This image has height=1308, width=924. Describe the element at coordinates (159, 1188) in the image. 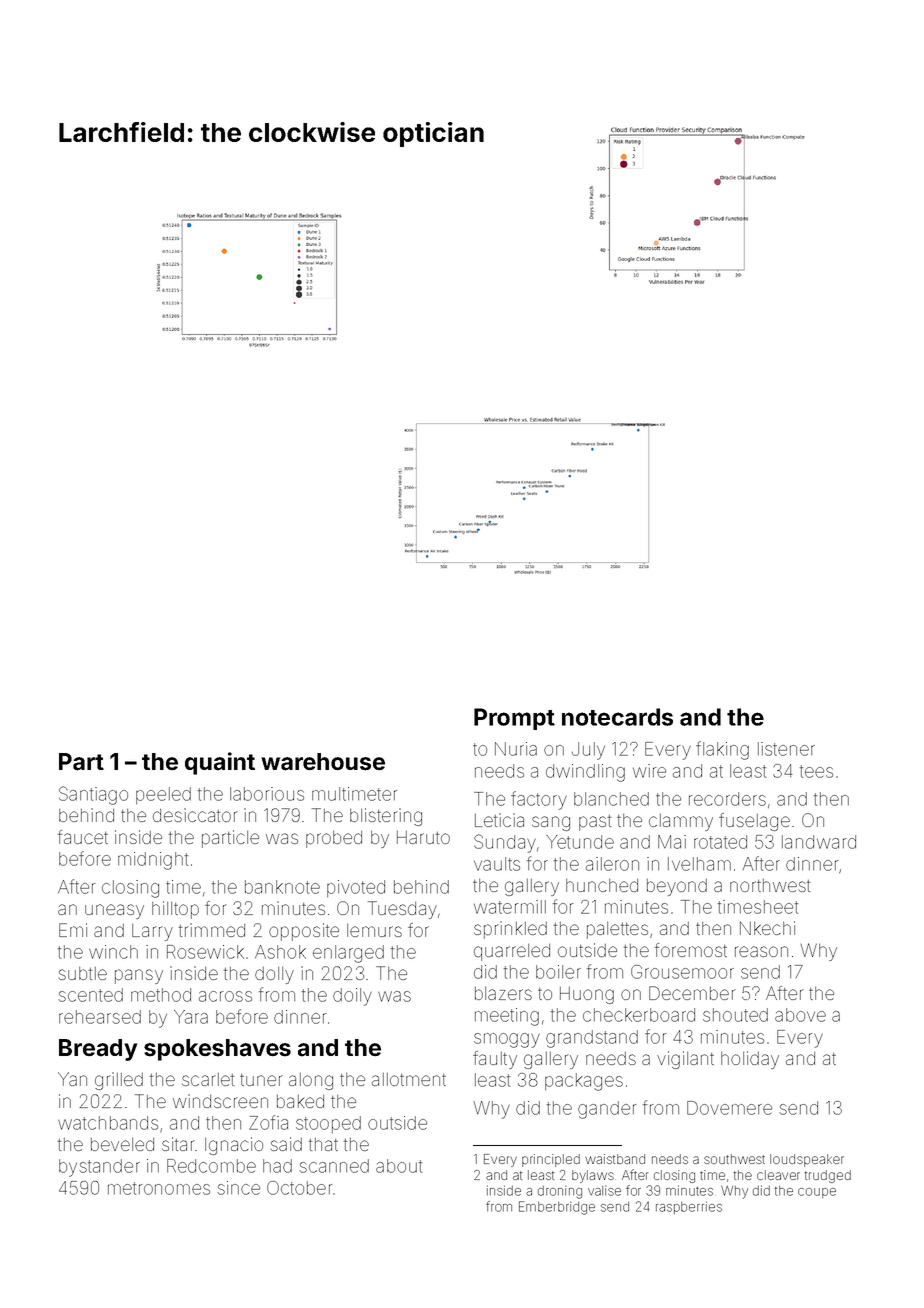

I see `metronomes` at that location.
